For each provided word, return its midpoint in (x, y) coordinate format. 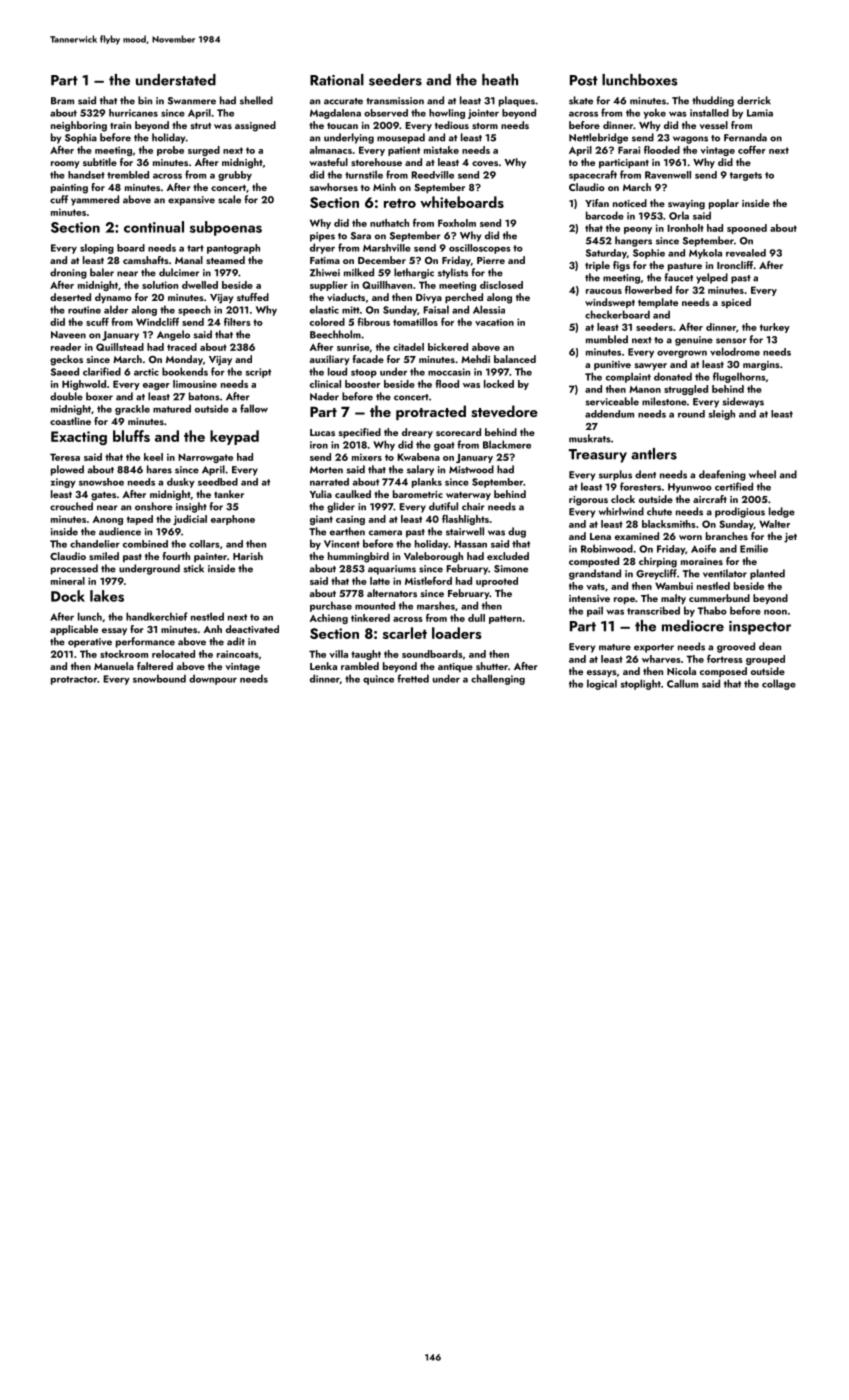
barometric (418, 494)
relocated (173, 654)
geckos (66, 360)
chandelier (95, 544)
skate (581, 100)
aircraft (710, 499)
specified (360, 433)
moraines (702, 561)
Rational (337, 80)
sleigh (721, 415)
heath (500, 80)
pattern (505, 619)
